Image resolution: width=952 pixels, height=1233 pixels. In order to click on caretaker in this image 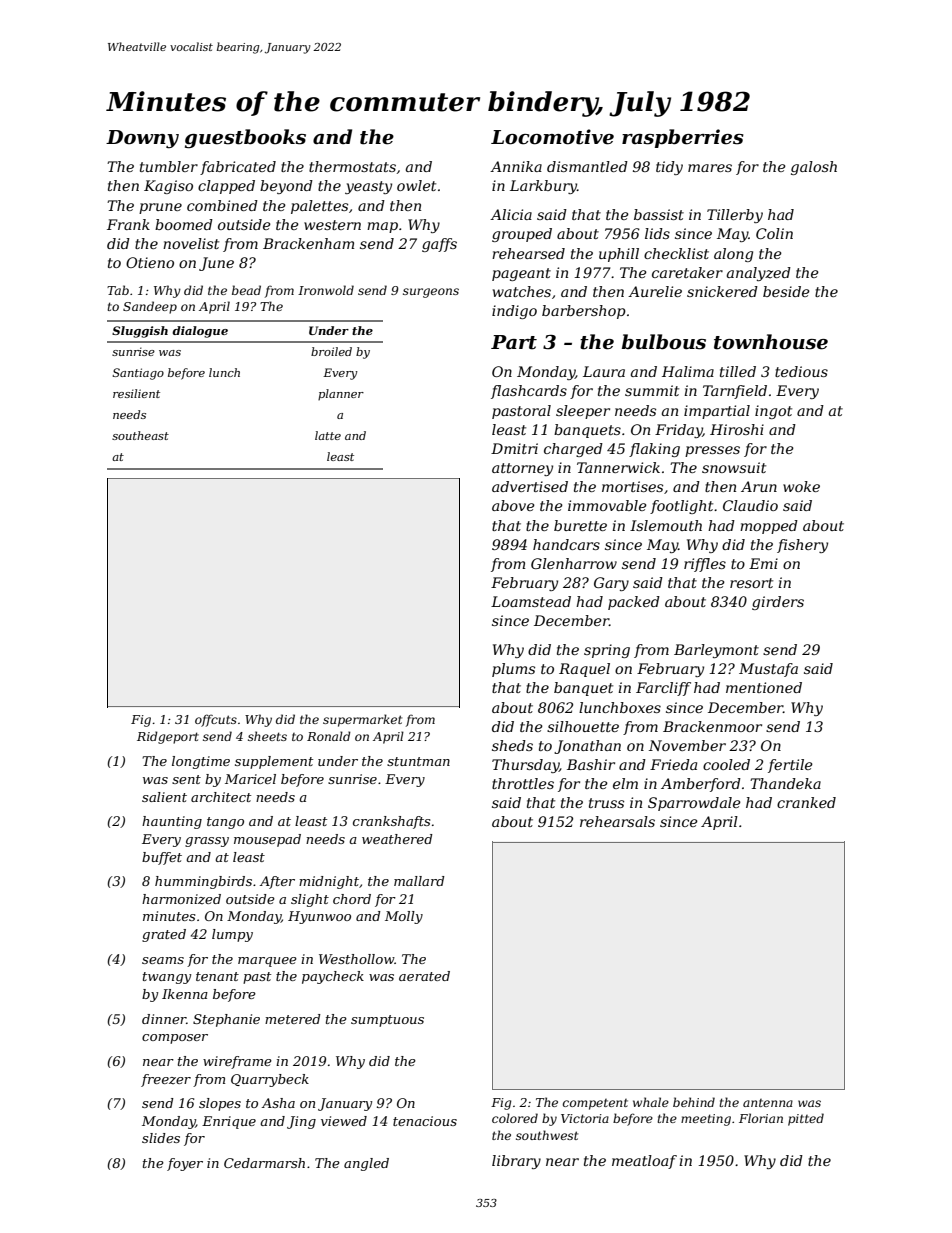, I will do `click(687, 272)`.
